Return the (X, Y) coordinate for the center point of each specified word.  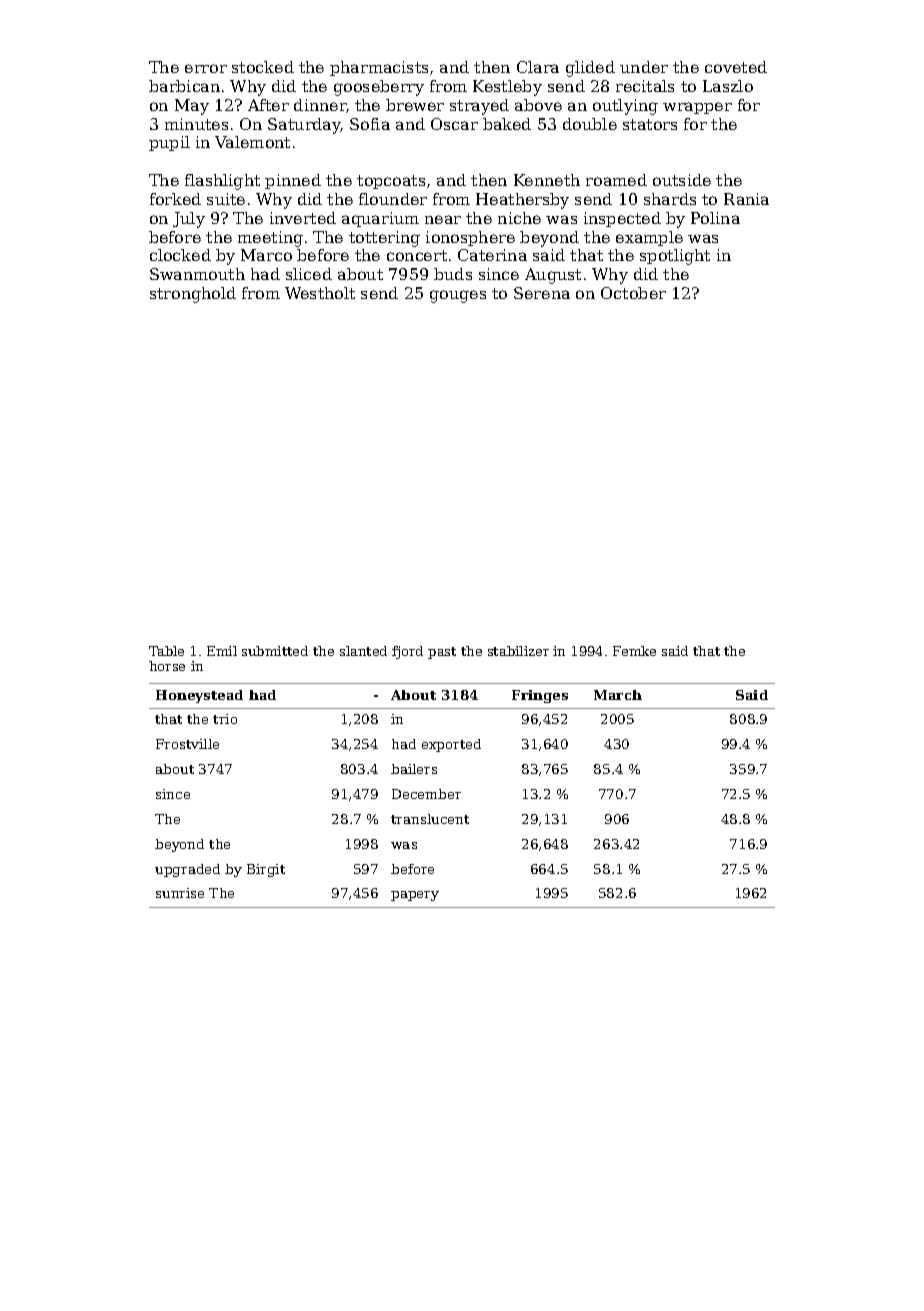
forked (175, 199)
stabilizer (518, 651)
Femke (634, 651)
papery (415, 896)
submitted (275, 651)
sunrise (180, 893)
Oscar (454, 124)
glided (590, 69)
